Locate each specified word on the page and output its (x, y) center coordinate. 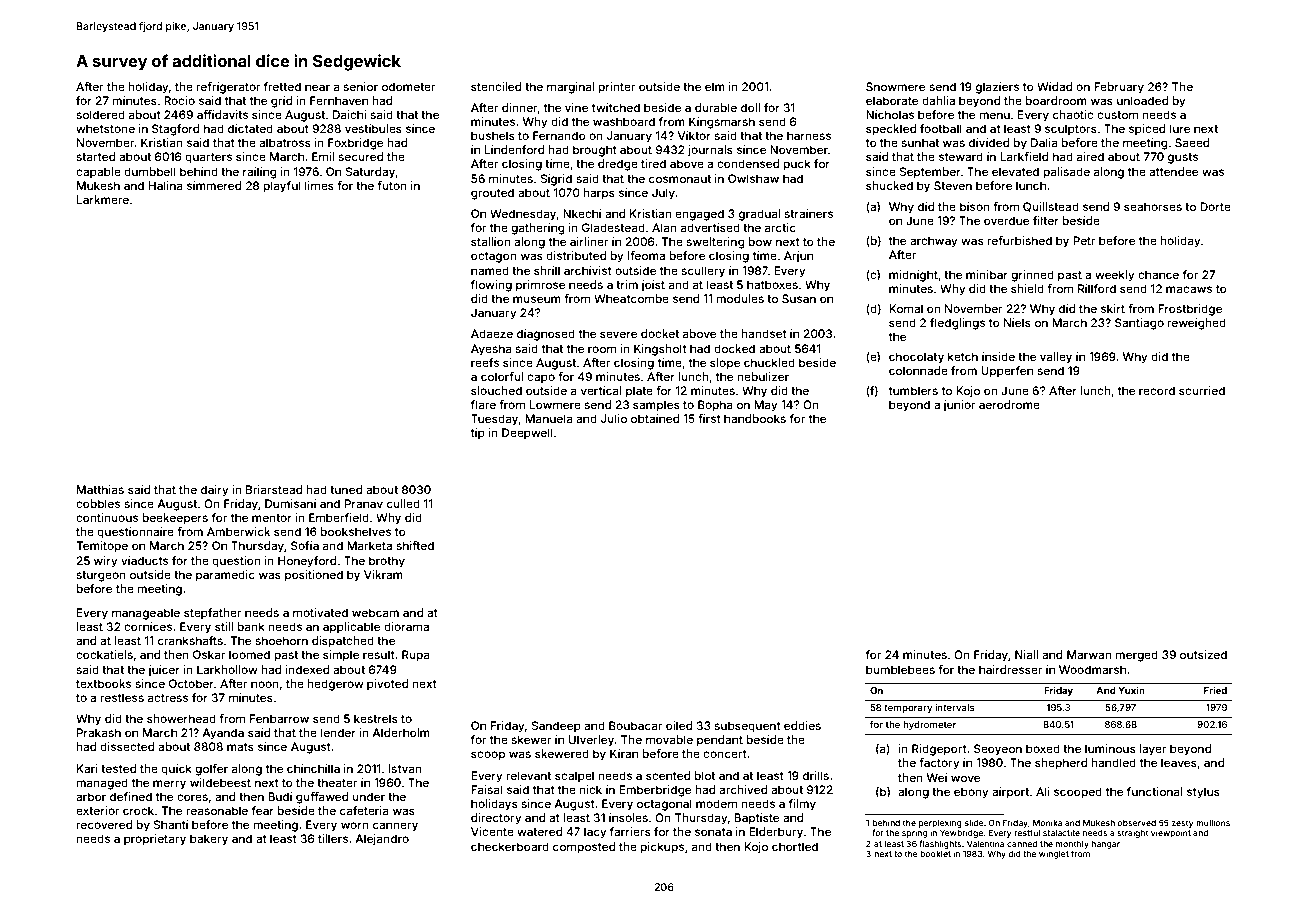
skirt (1113, 308)
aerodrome (1009, 404)
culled (403, 503)
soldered (100, 114)
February (1119, 88)
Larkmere (103, 199)
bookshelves (356, 531)
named (490, 270)
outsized (1203, 654)
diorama (406, 626)
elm (715, 86)
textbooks (103, 683)
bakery (209, 840)
